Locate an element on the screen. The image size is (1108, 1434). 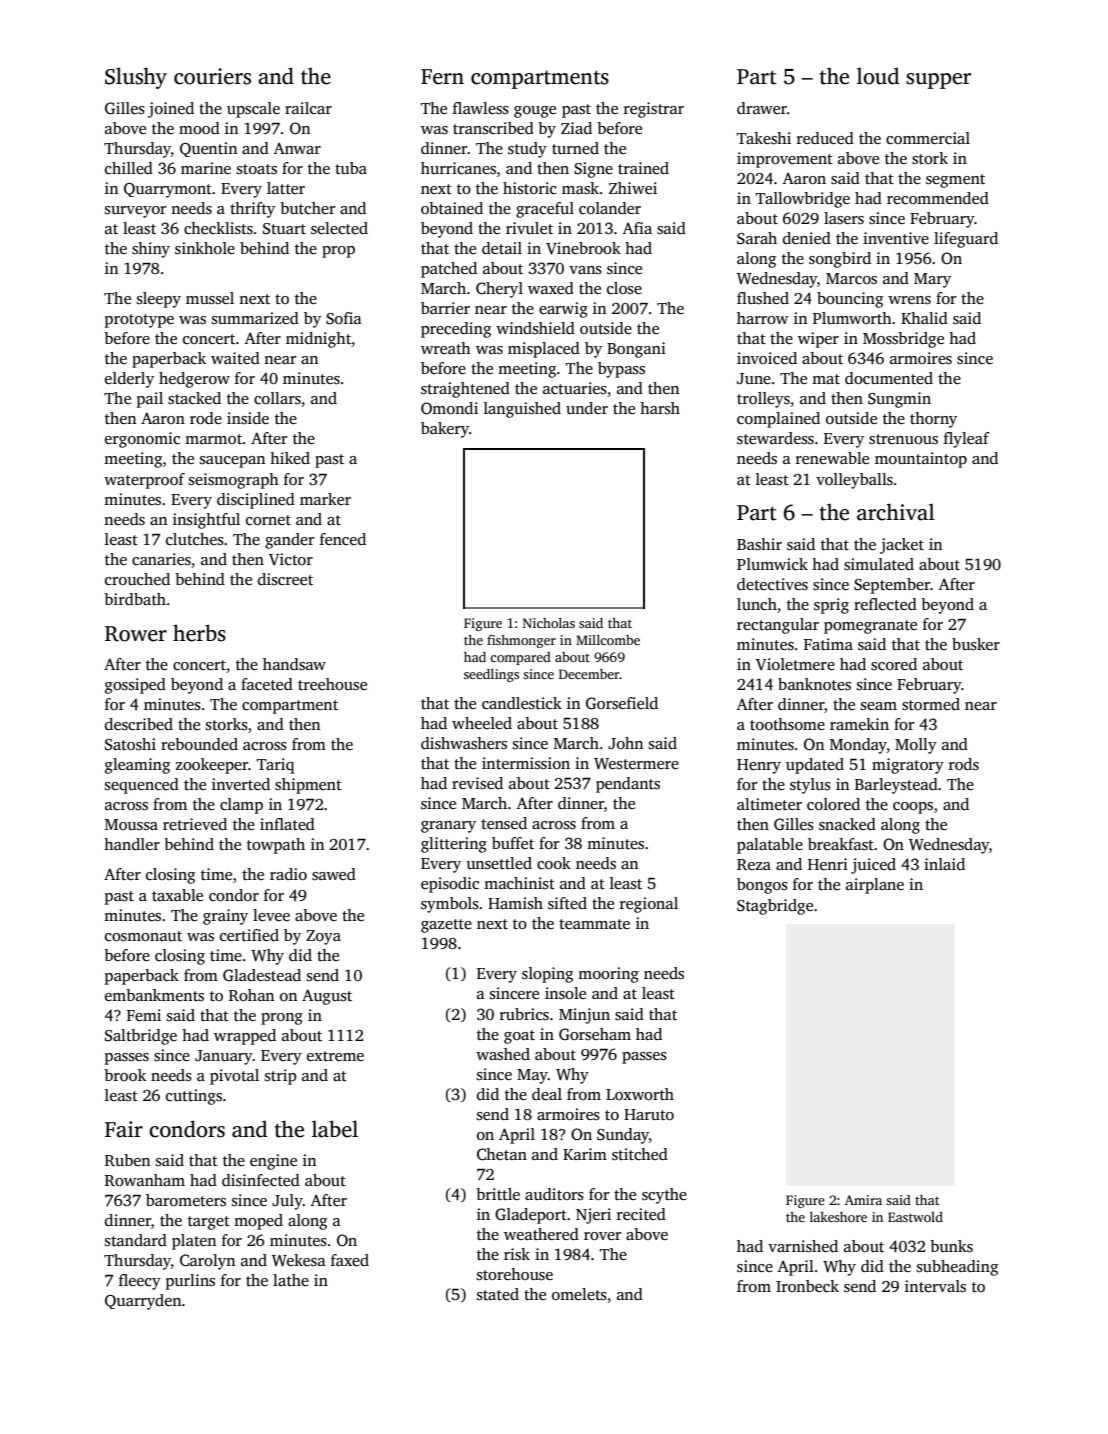
grainy is located at coordinates (225, 917).
